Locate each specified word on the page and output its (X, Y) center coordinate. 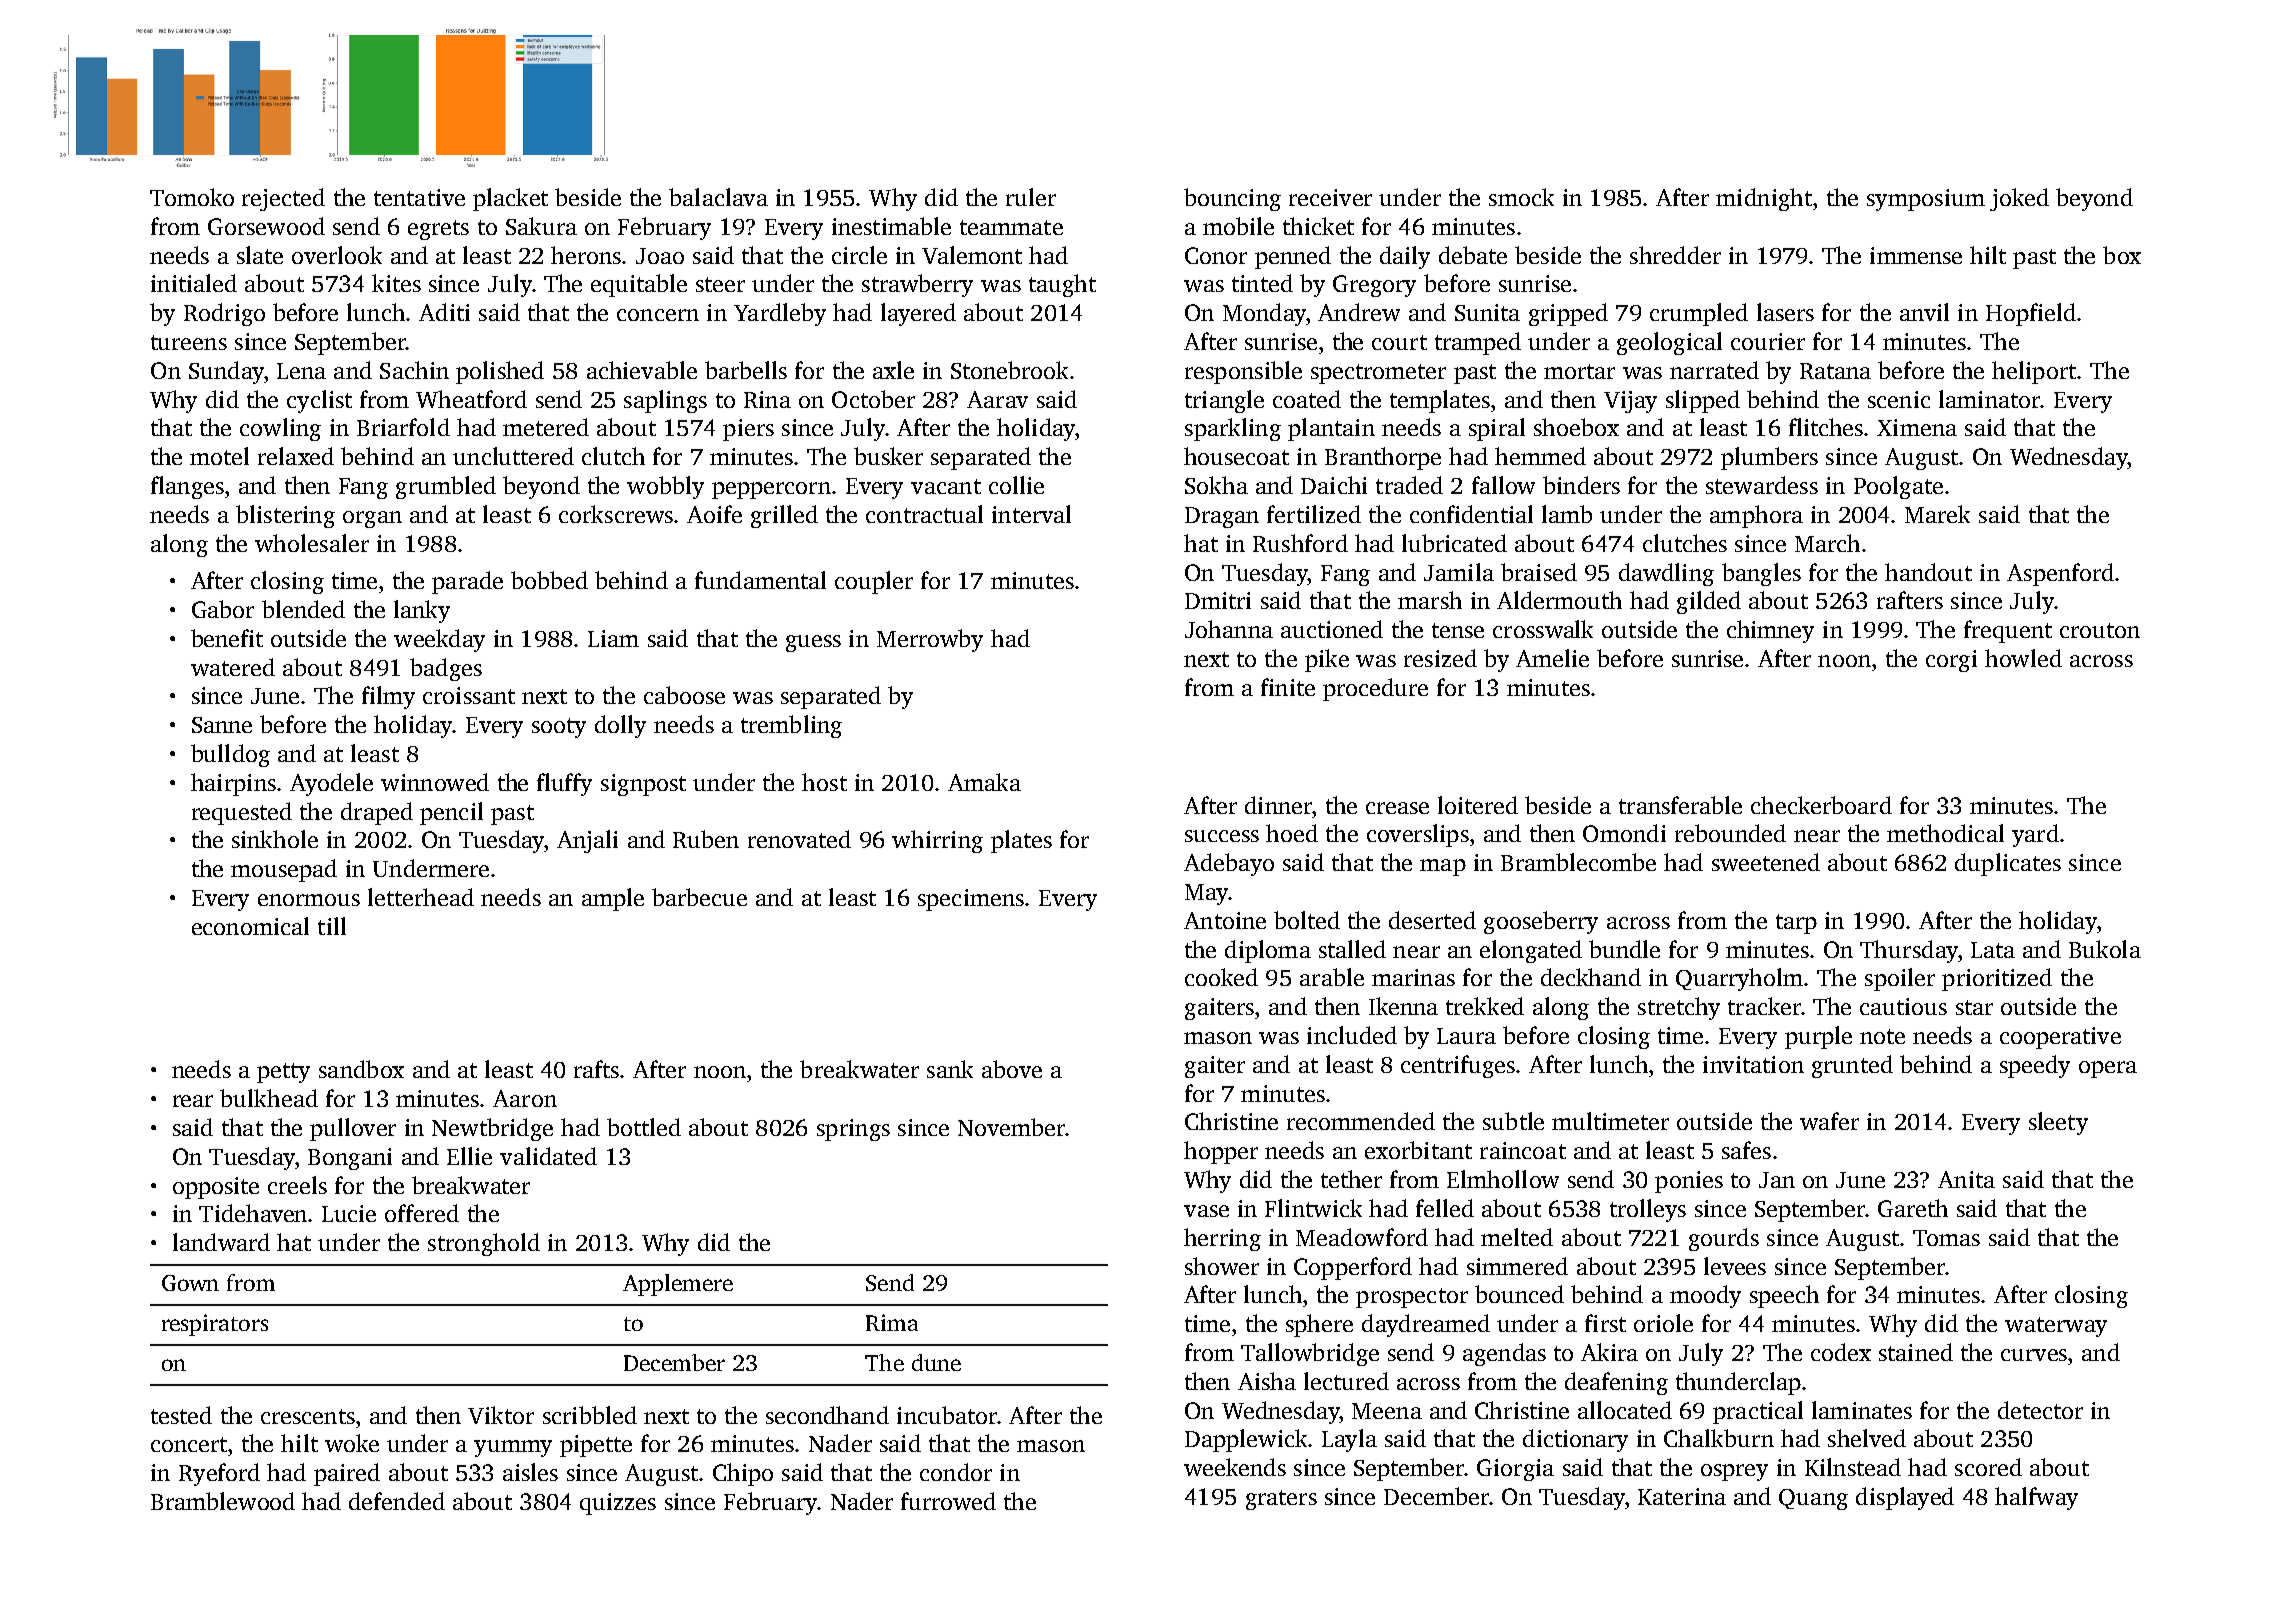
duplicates (2008, 864)
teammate (1011, 227)
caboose (684, 695)
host (824, 782)
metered (546, 427)
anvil (1924, 312)
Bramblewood (223, 1501)
